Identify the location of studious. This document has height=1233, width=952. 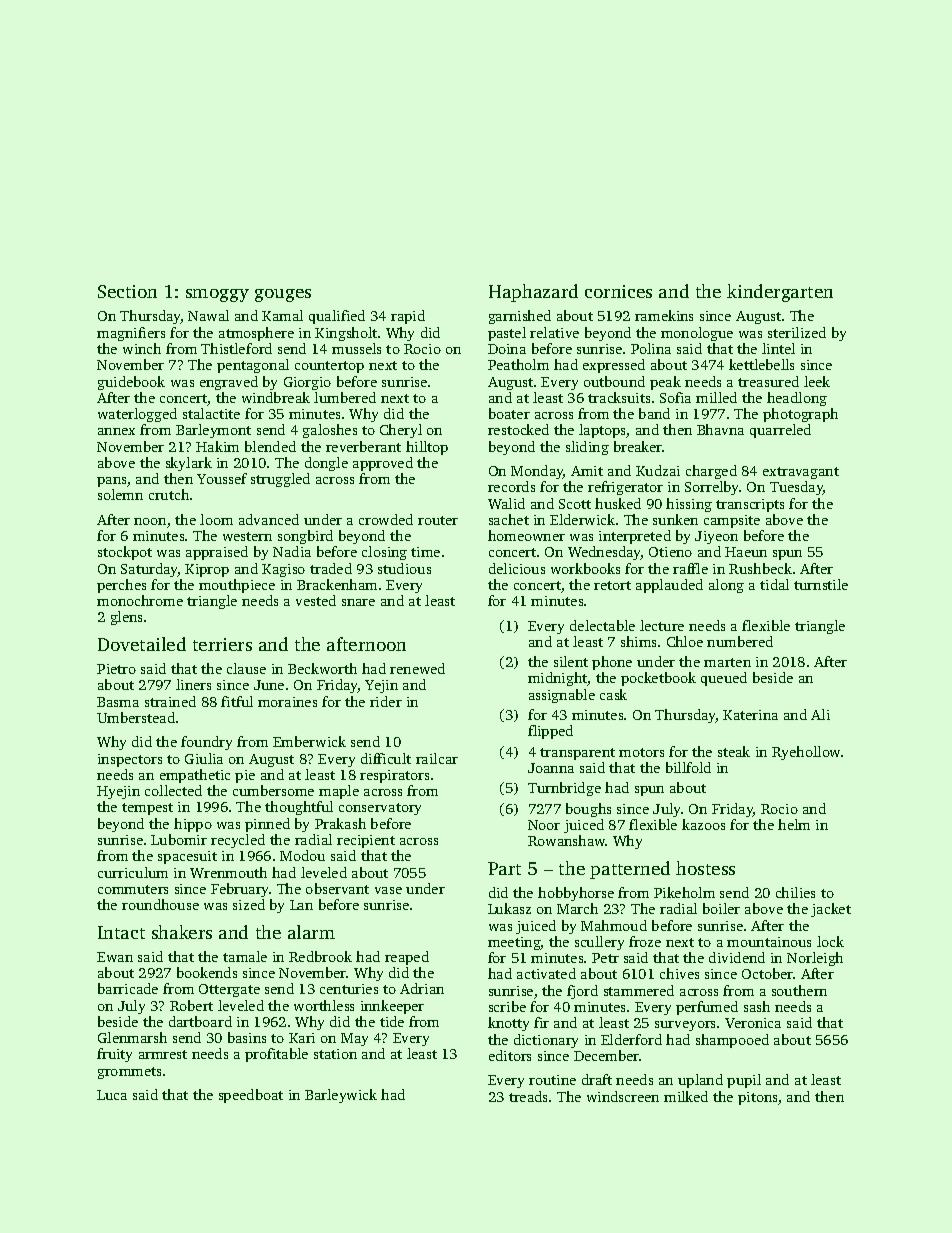
(404, 568).
